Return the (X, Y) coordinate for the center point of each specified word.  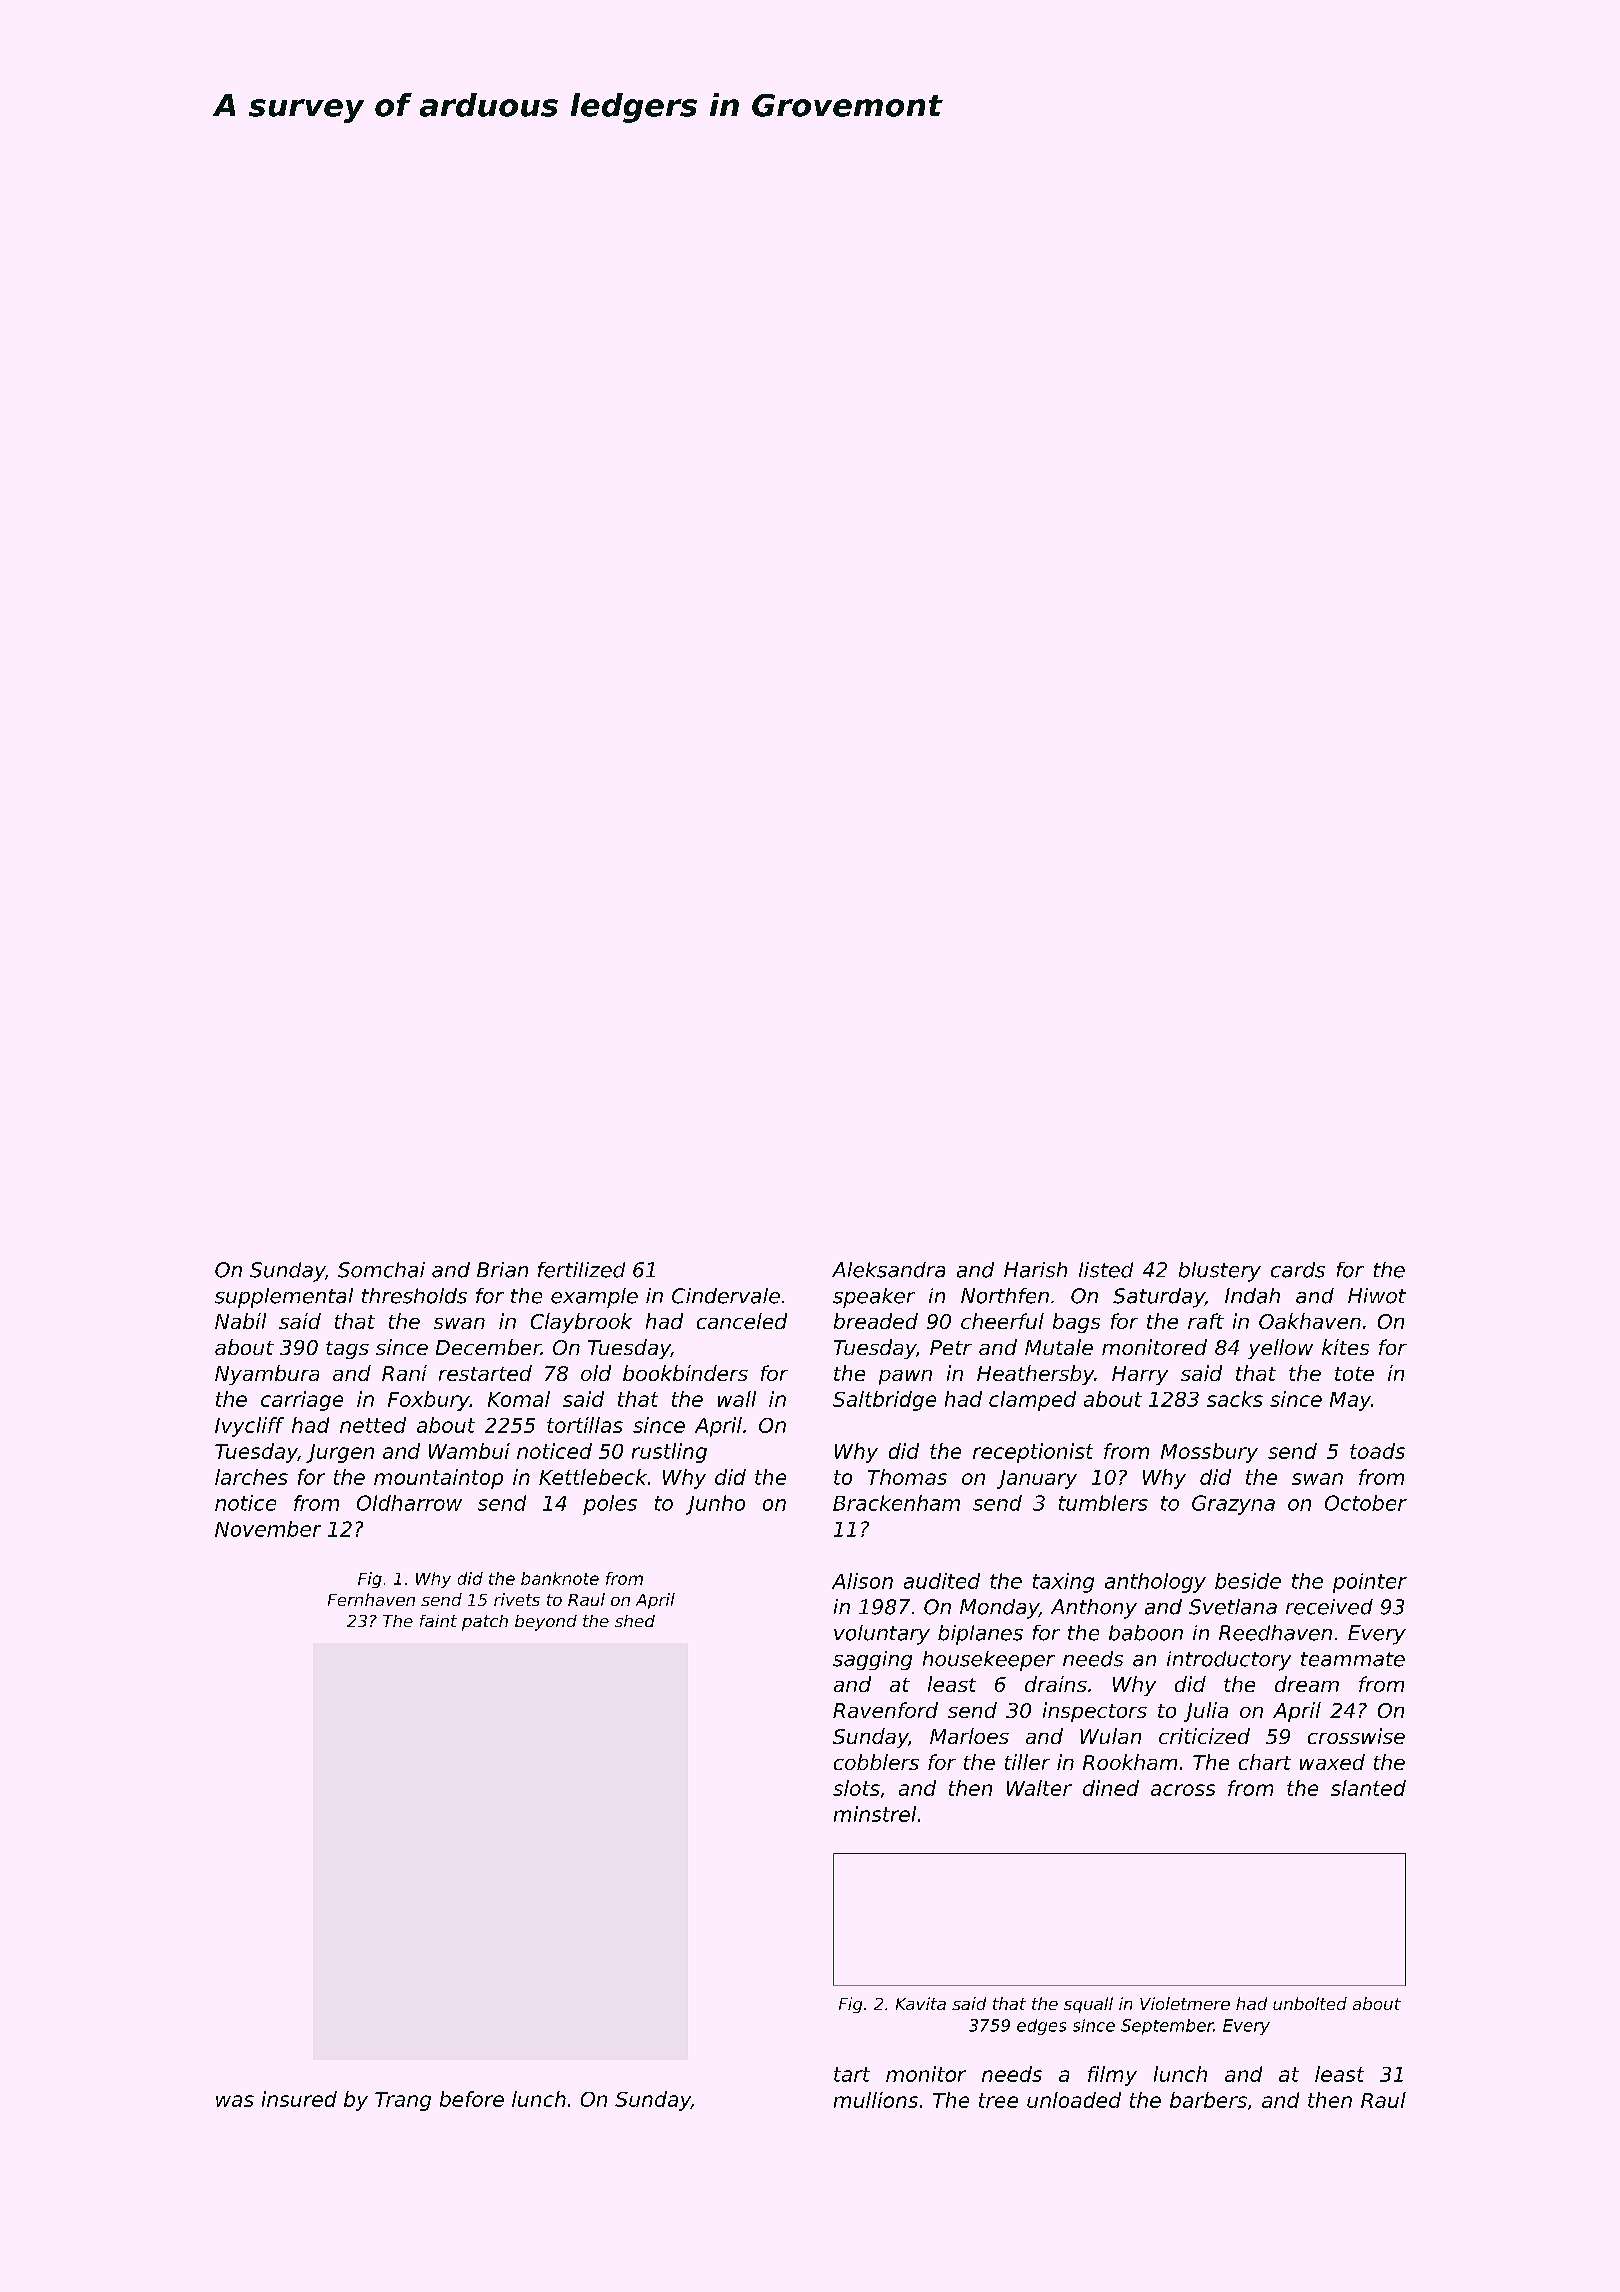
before (472, 2099)
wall (737, 1399)
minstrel (875, 1814)
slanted (1368, 1788)
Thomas (907, 1477)
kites (1345, 1347)
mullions (876, 2100)
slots (856, 1788)
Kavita (921, 2003)
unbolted (1310, 2003)
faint (438, 1621)
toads (1377, 1451)
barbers (1208, 2100)
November (268, 1529)
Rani (404, 1373)
